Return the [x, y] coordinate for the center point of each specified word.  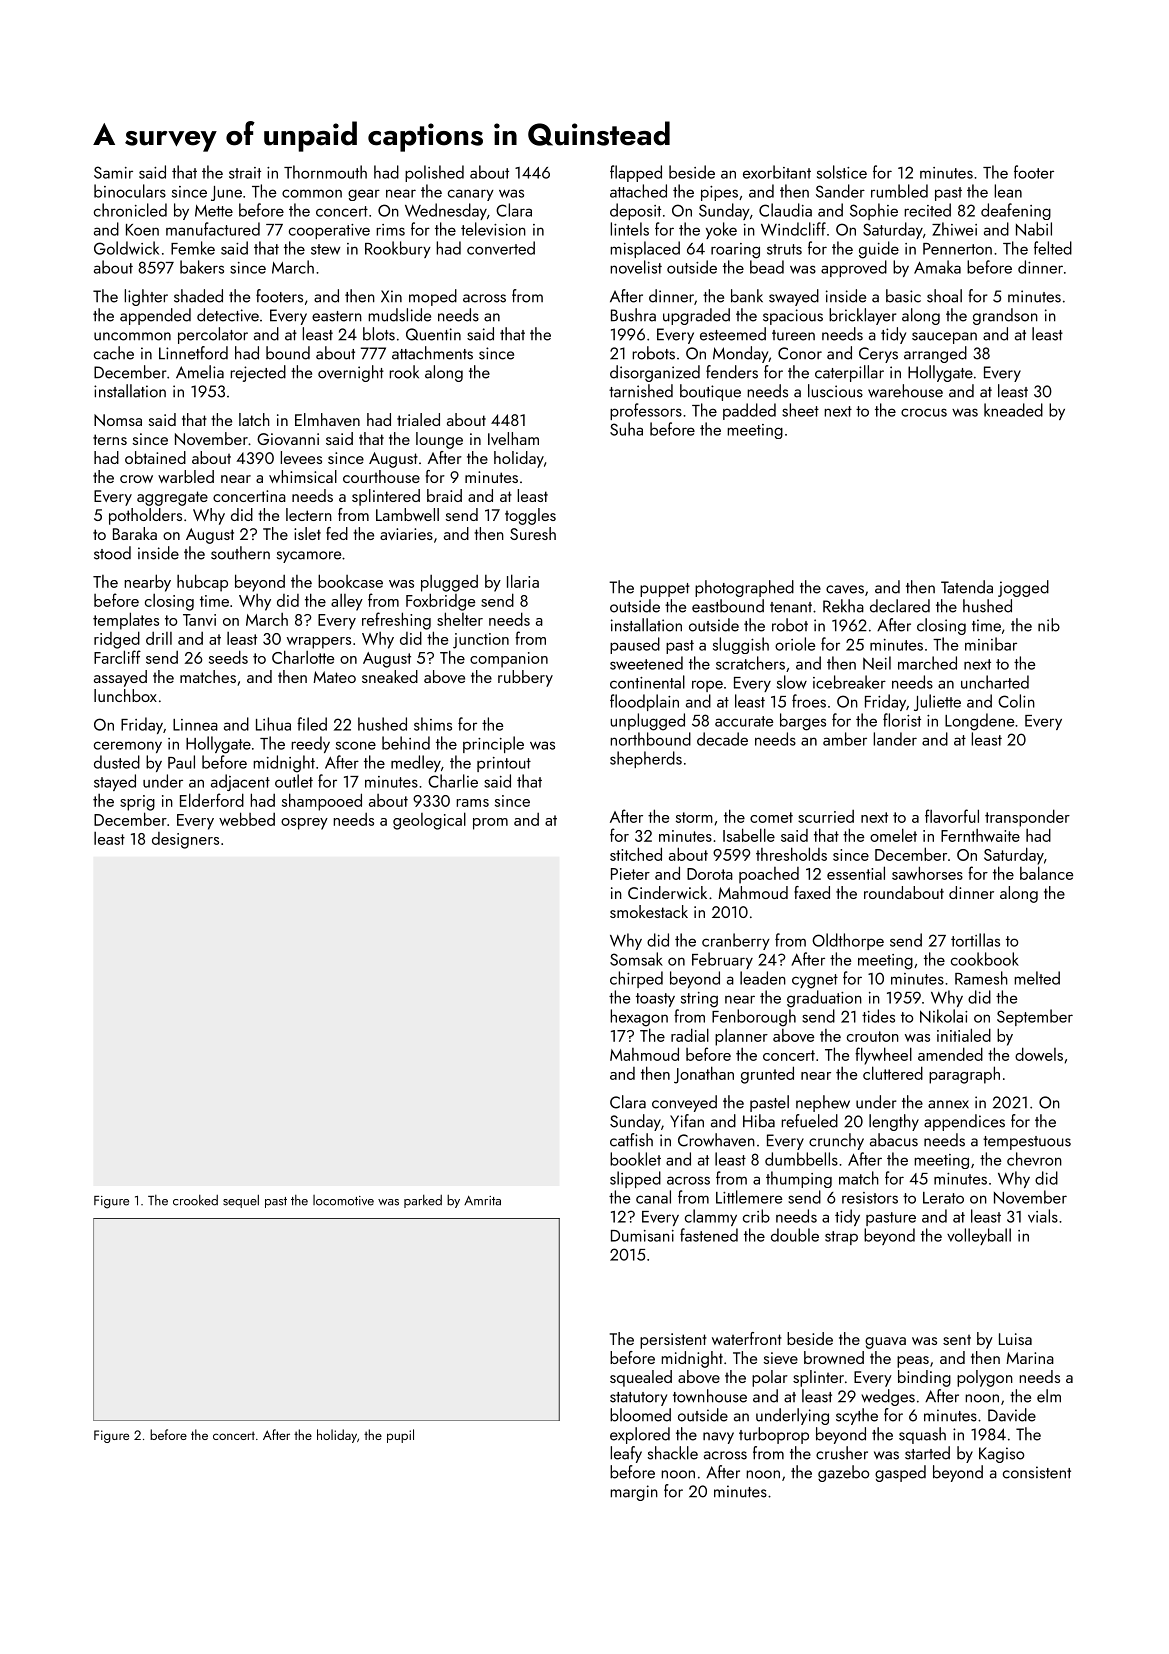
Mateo [334, 677]
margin [634, 1493]
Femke [193, 248]
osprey [304, 824]
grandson [1005, 316]
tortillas [975, 940]
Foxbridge [440, 602]
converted [501, 248]
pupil [400, 1436]
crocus [924, 412]
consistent [1037, 1472]
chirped [636, 979]
